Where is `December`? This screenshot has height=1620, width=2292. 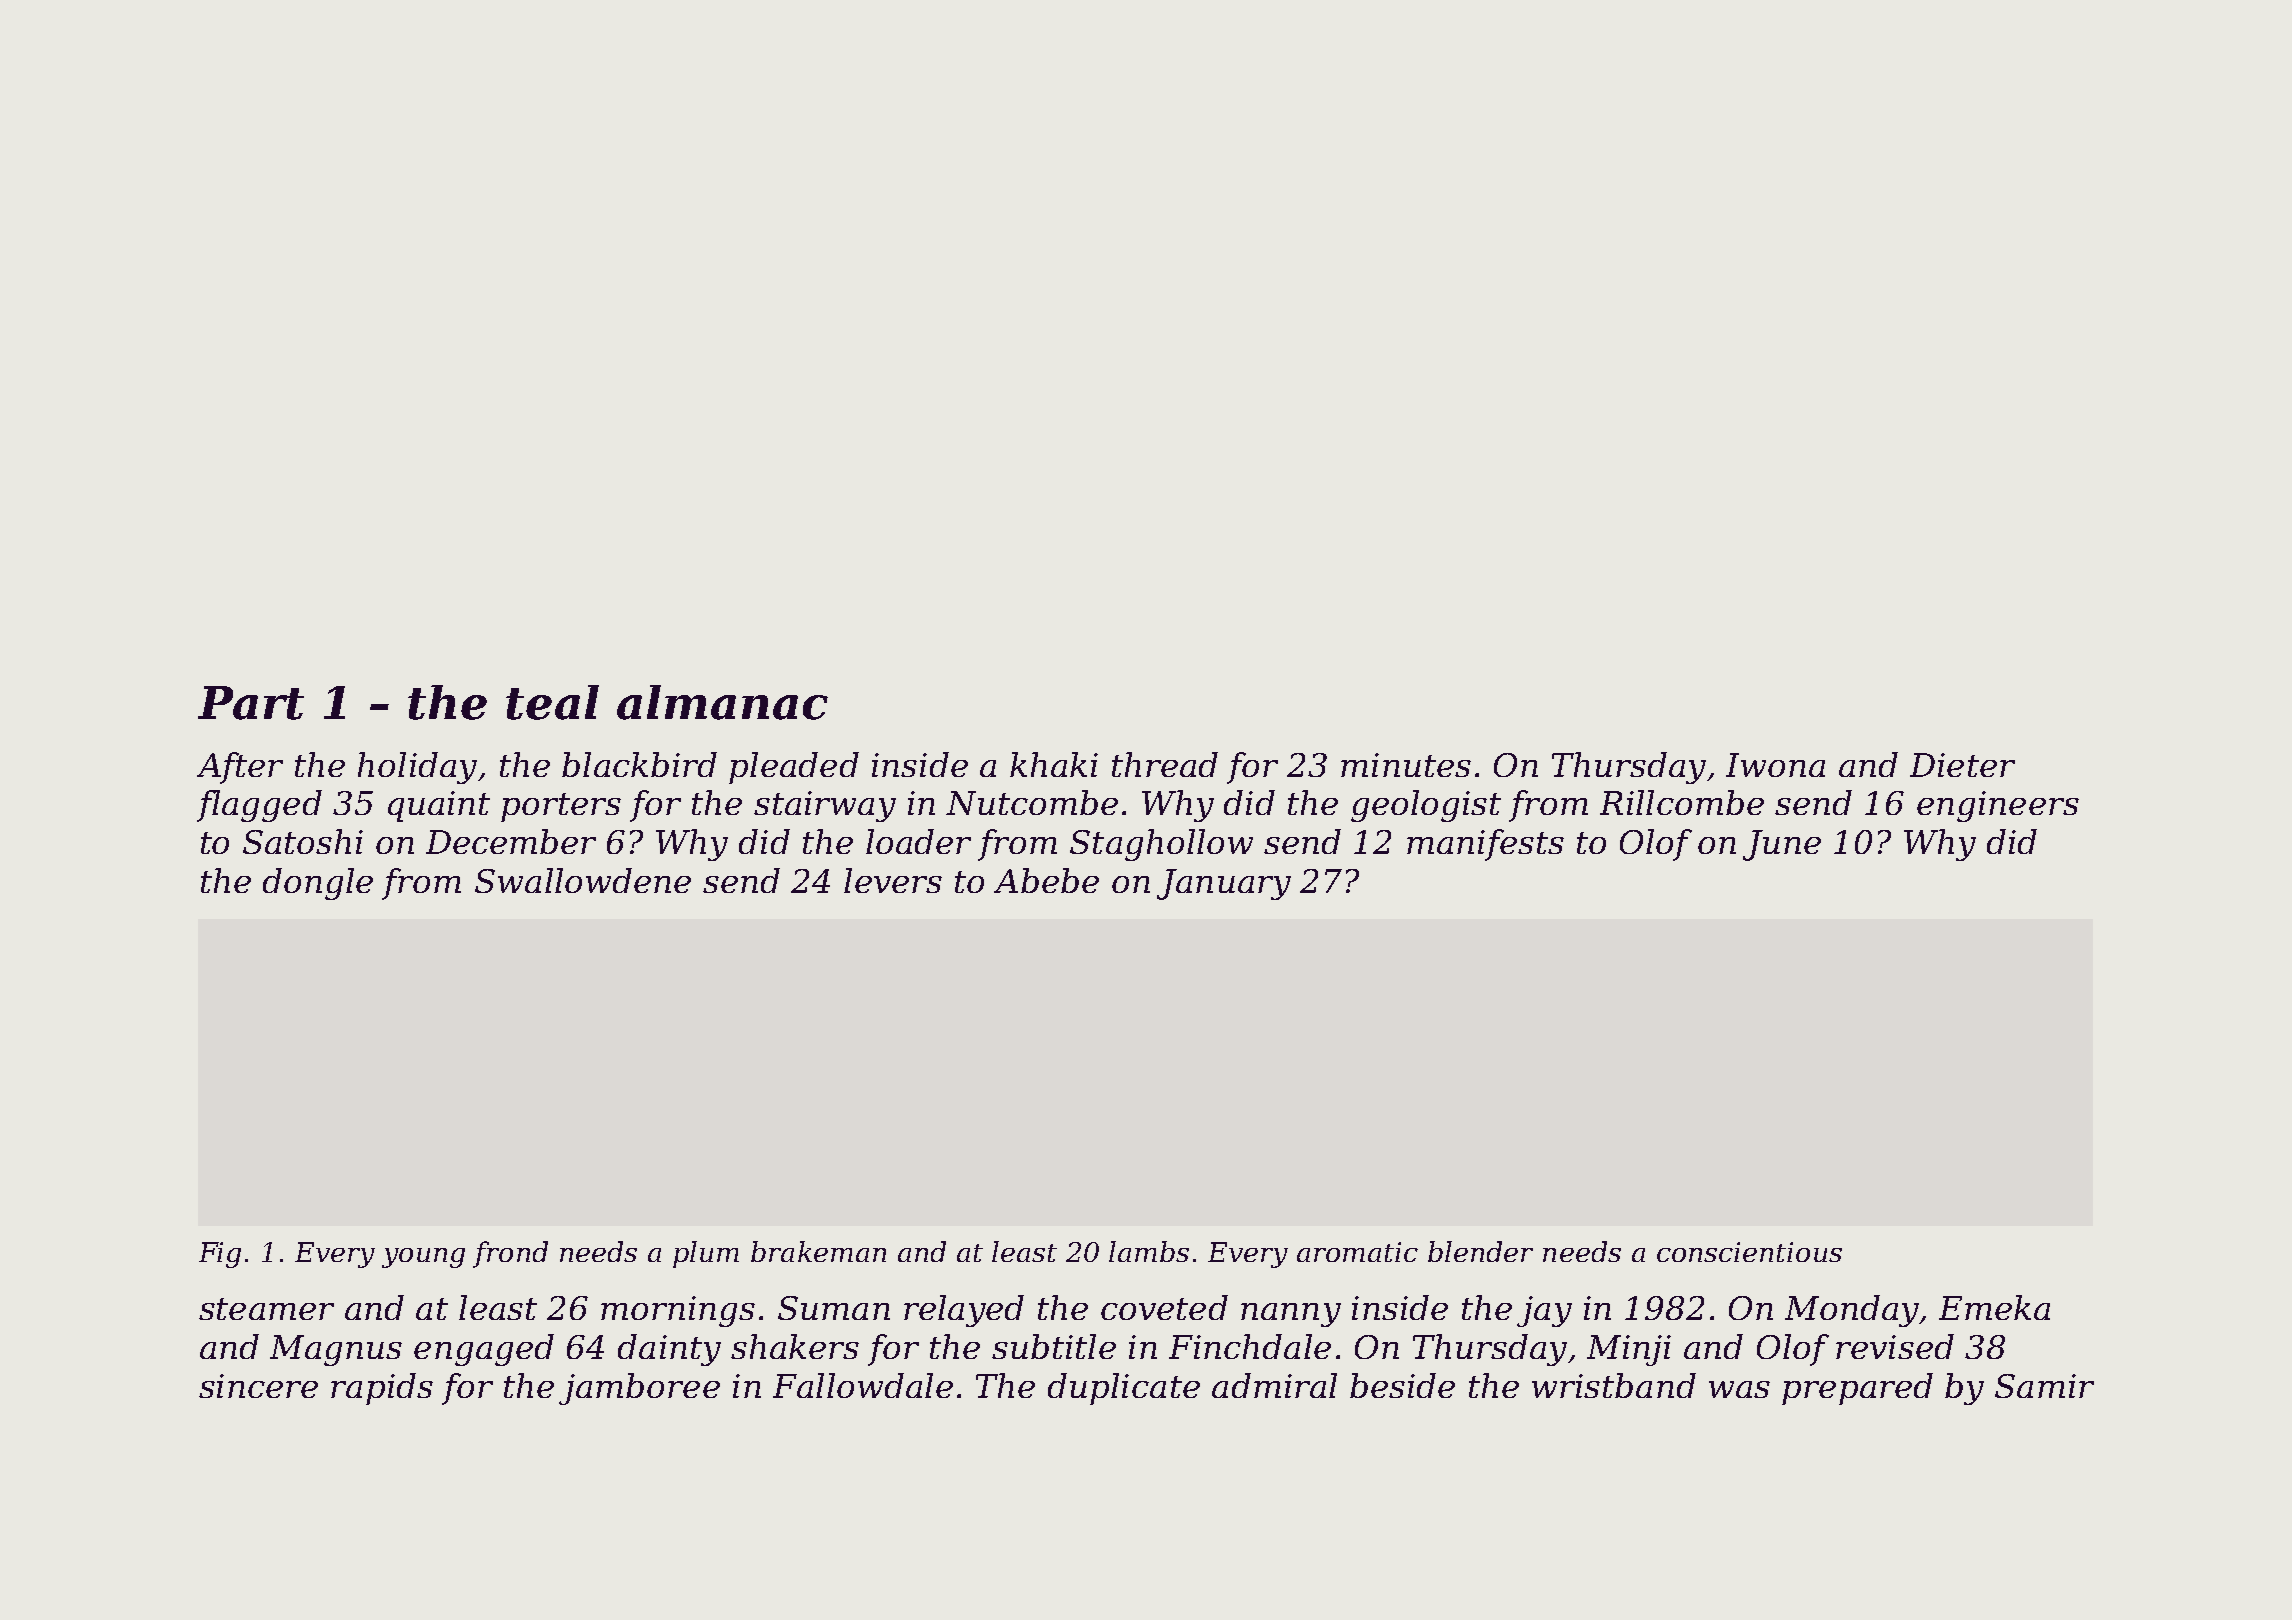
December is located at coordinates (511, 841).
